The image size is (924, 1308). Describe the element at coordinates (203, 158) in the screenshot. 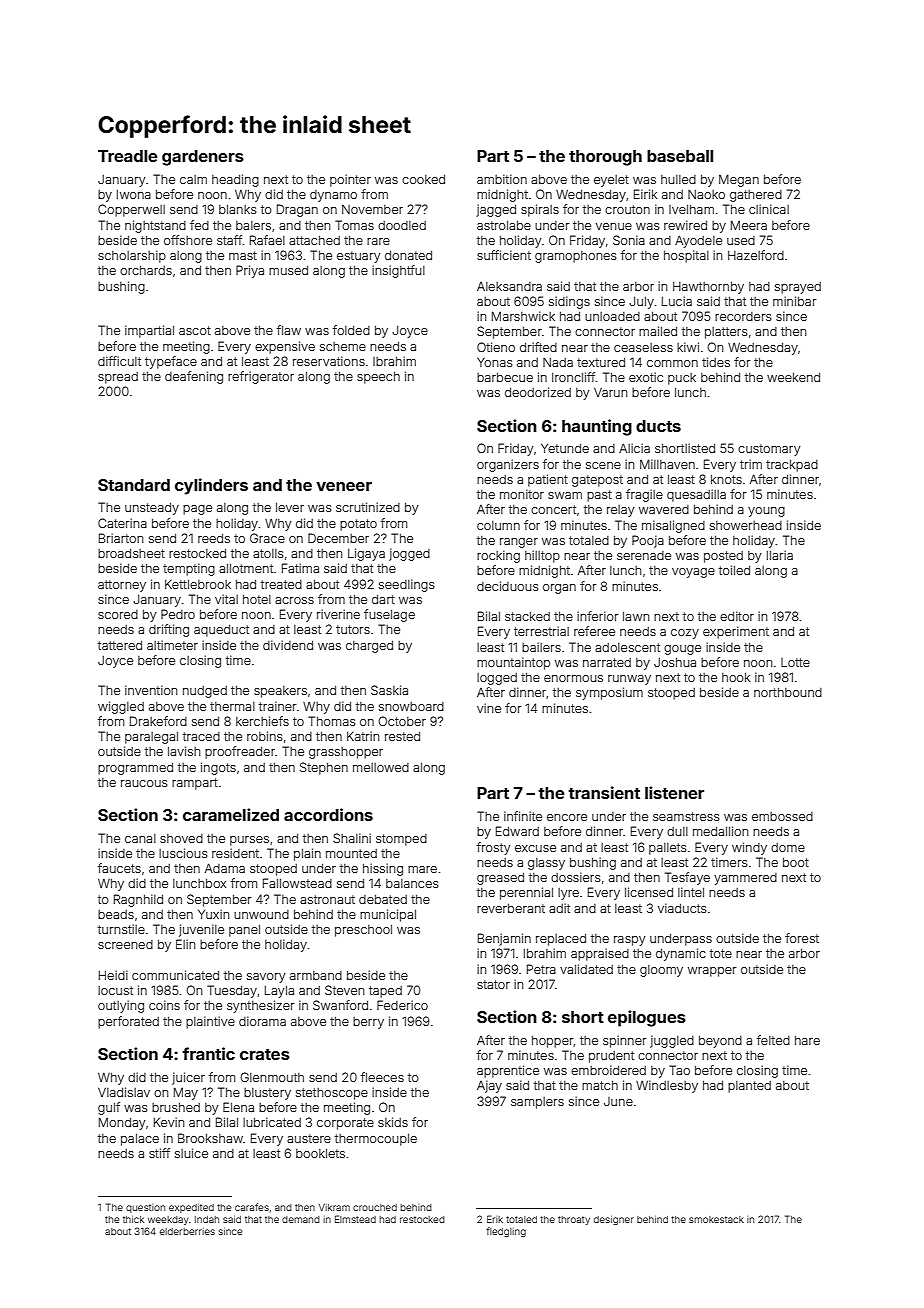

I see `gardeners` at that location.
